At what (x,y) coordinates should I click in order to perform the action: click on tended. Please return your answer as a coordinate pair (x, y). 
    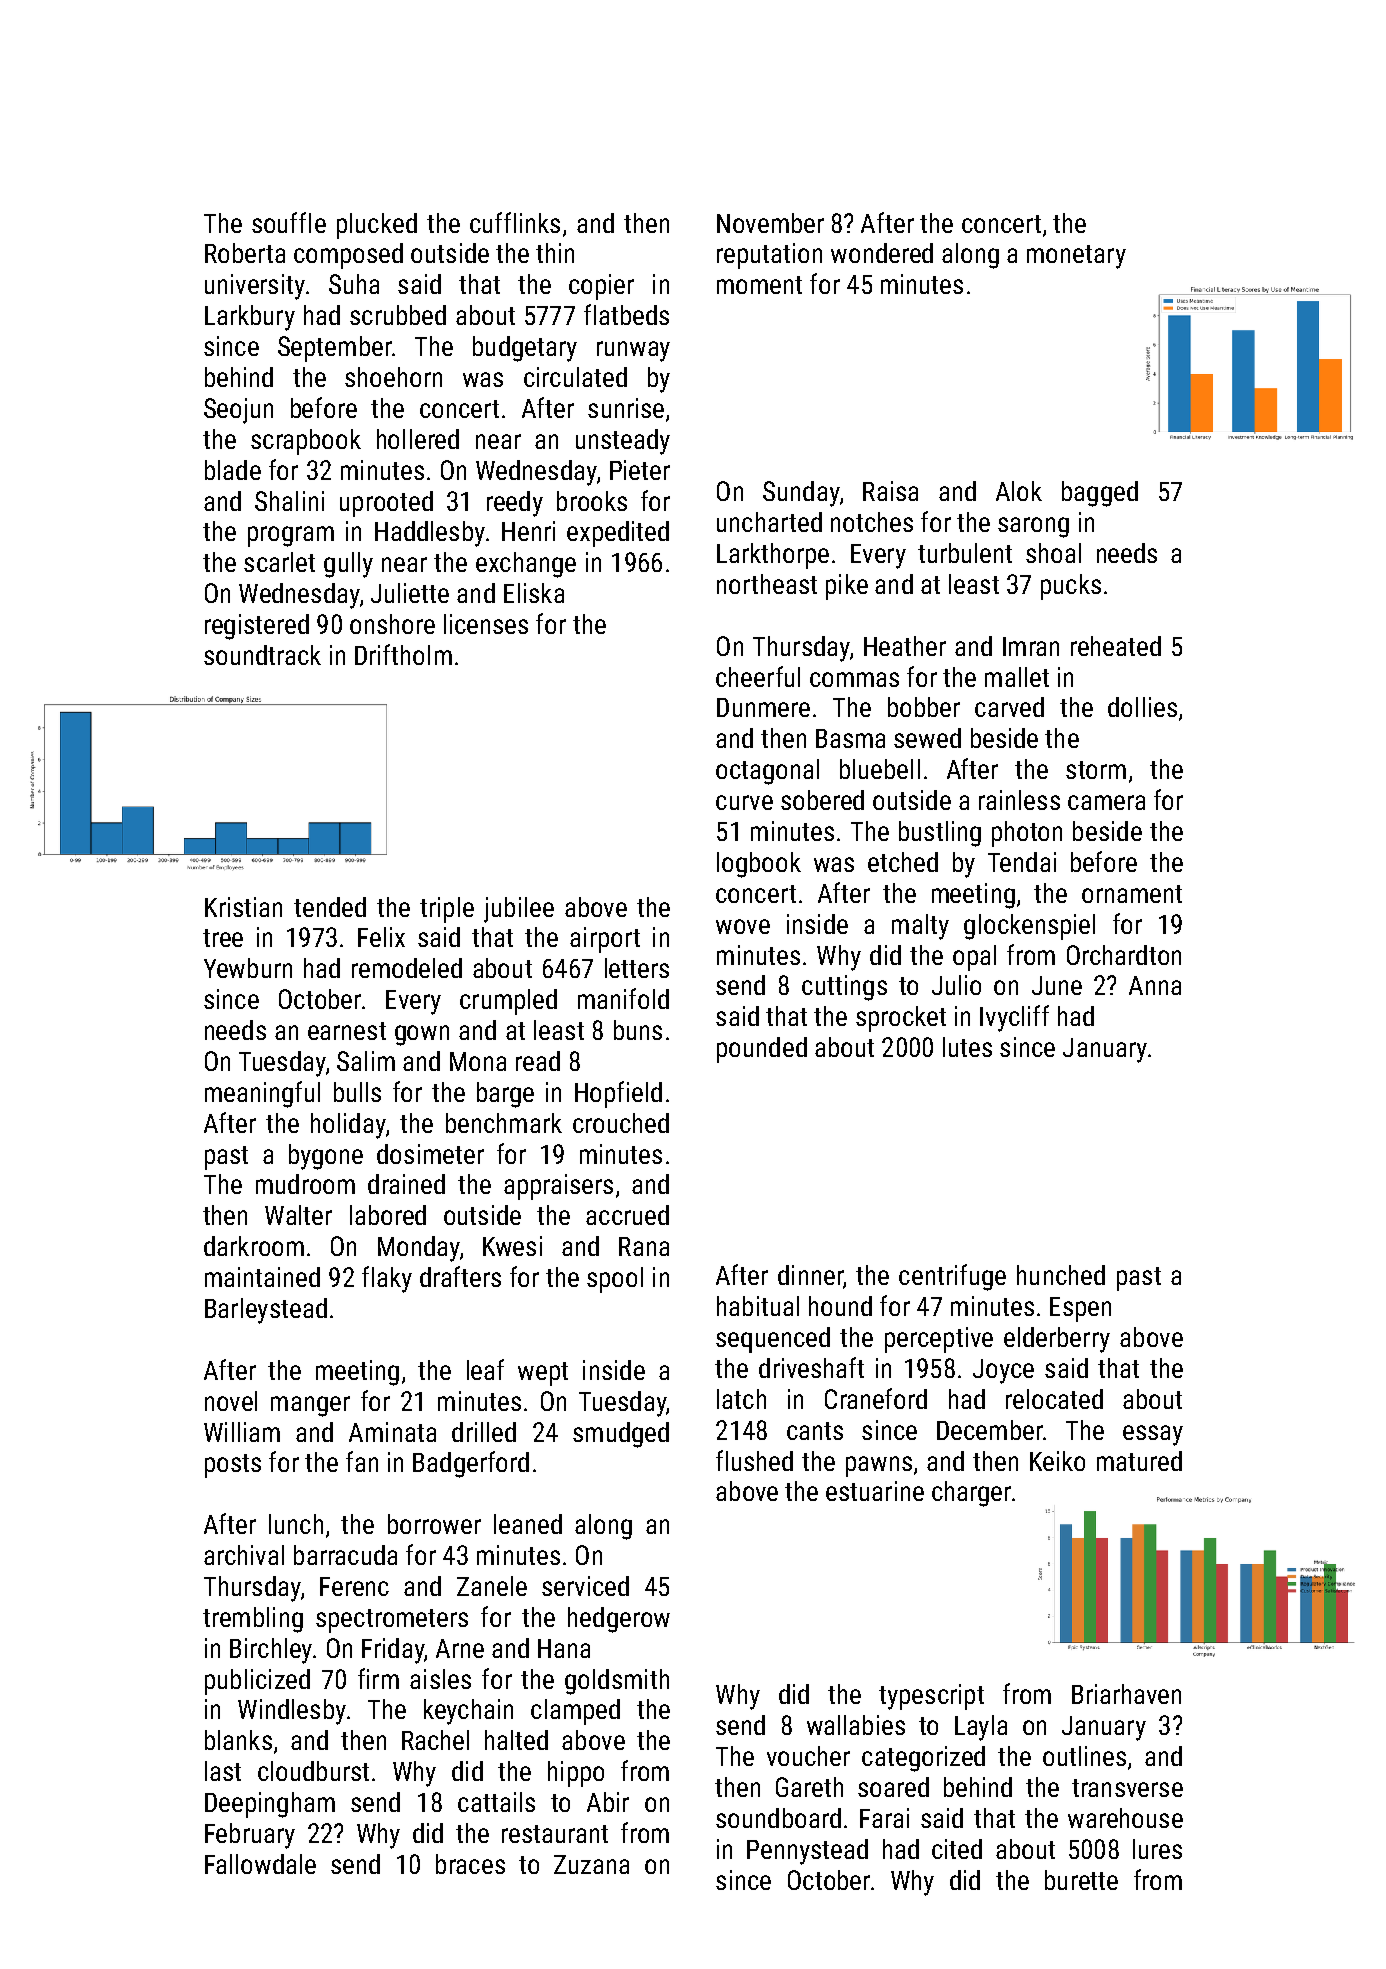
    Looking at the image, I should click on (330, 907).
